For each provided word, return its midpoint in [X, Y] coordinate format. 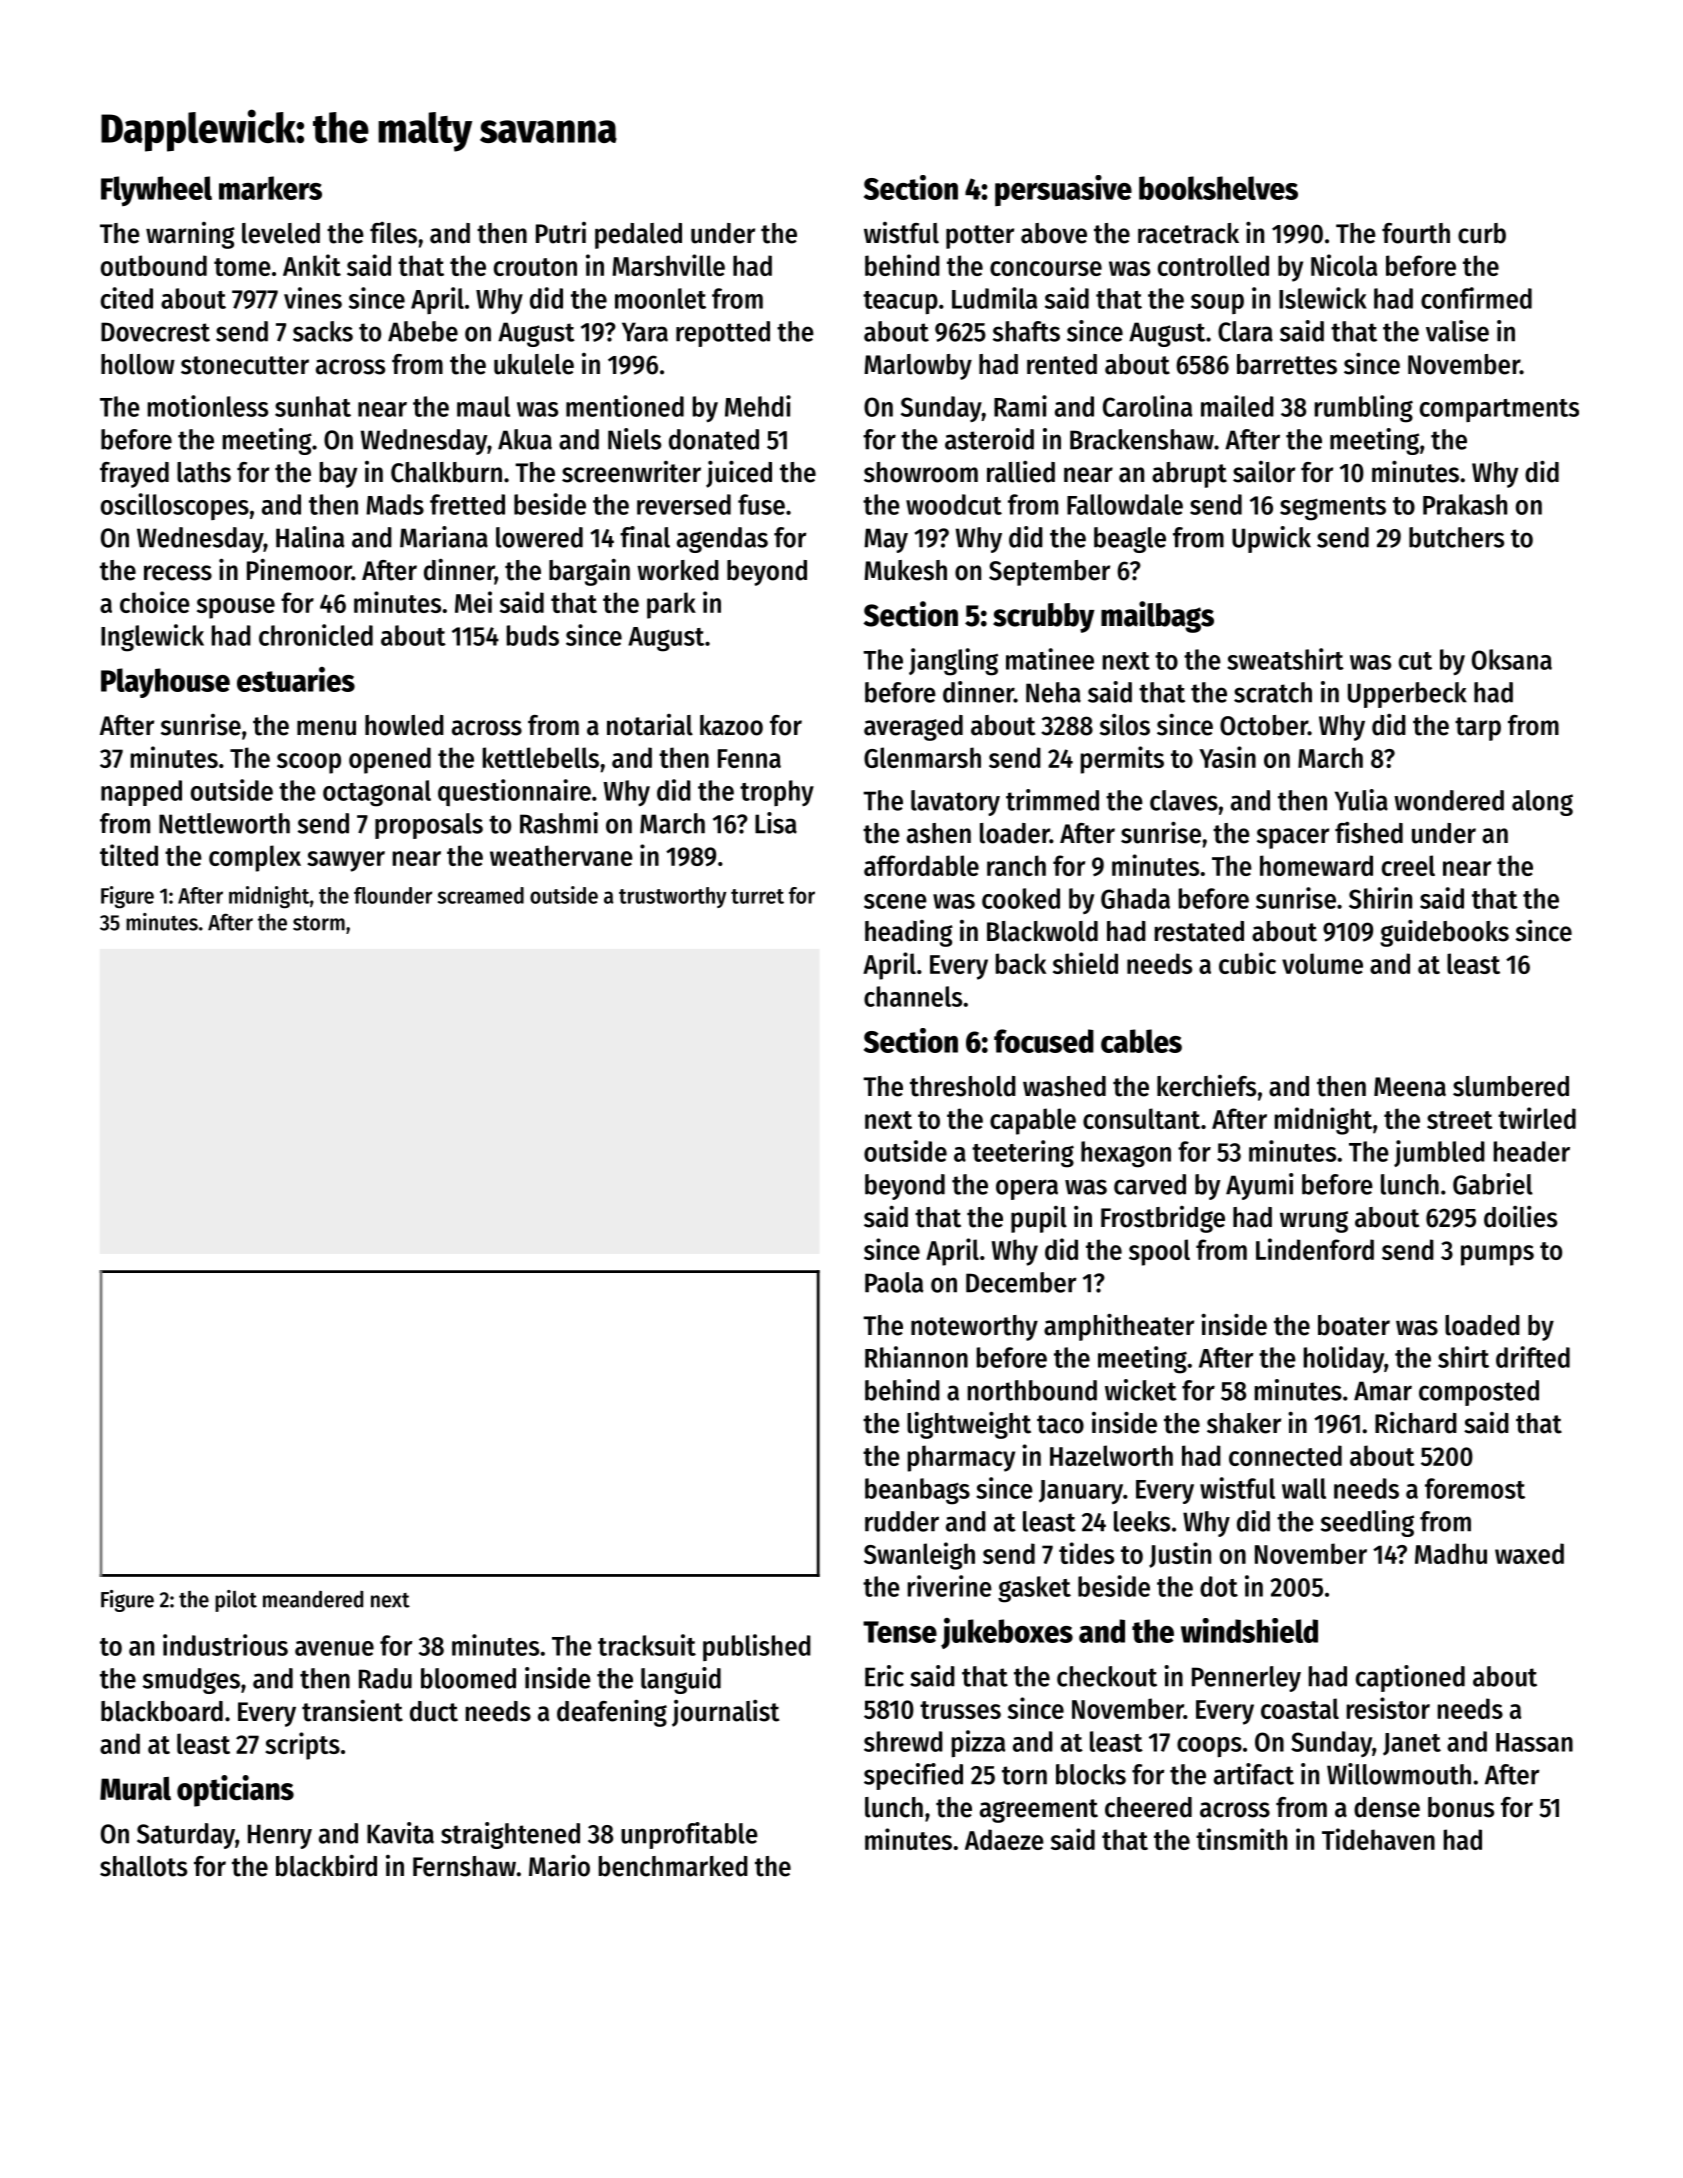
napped [141, 793]
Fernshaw [464, 1866]
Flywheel [156, 191]
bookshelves [1218, 188]
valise [1457, 331]
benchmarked [673, 1866]
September [1049, 573]
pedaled [638, 236]
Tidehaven [1378, 1839]
